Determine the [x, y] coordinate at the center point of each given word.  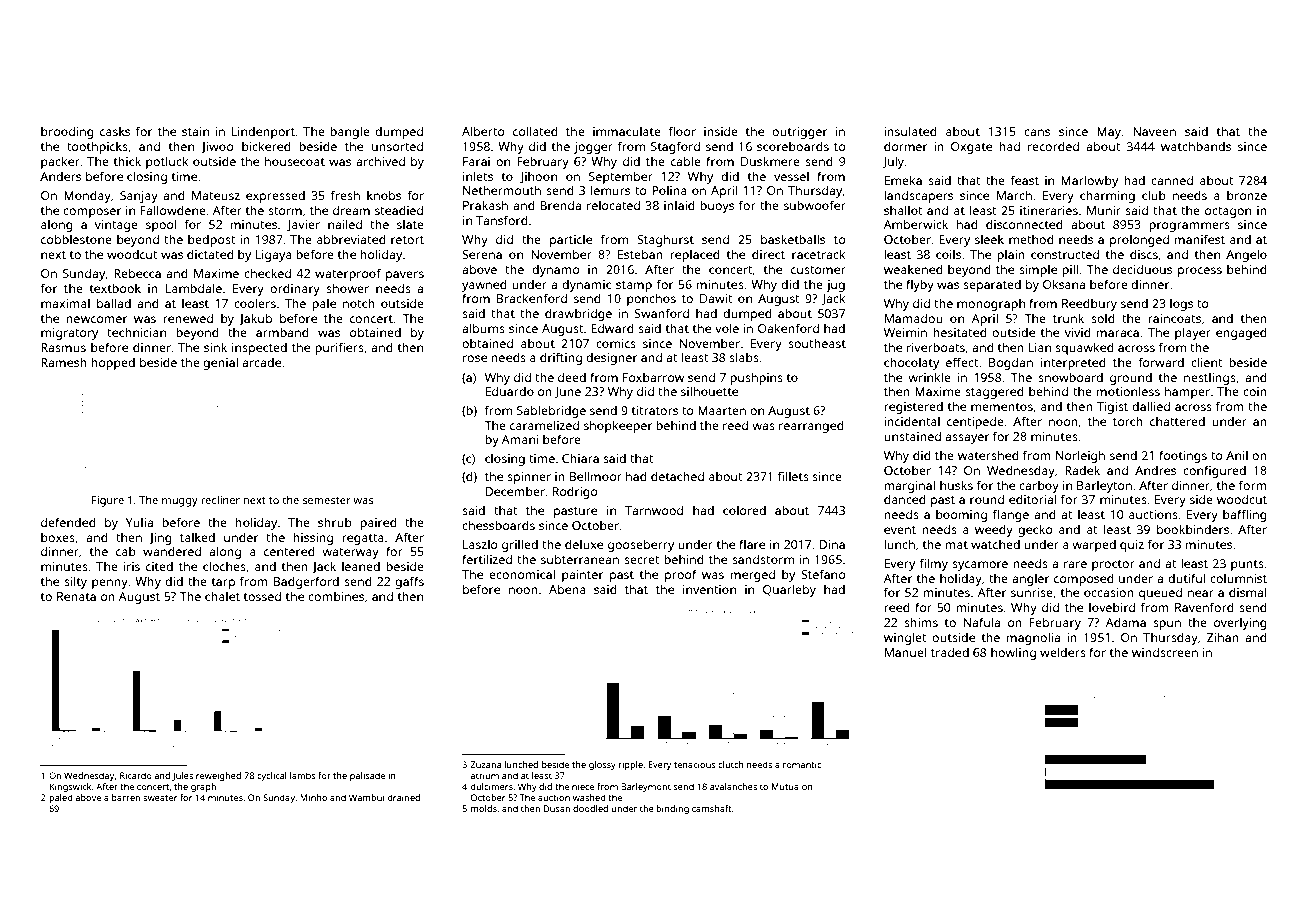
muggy [180, 502]
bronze [1247, 195]
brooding [67, 133]
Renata [76, 596]
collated [535, 131]
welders [1063, 652]
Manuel [906, 652]
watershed [988, 455]
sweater [160, 798]
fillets [793, 476]
